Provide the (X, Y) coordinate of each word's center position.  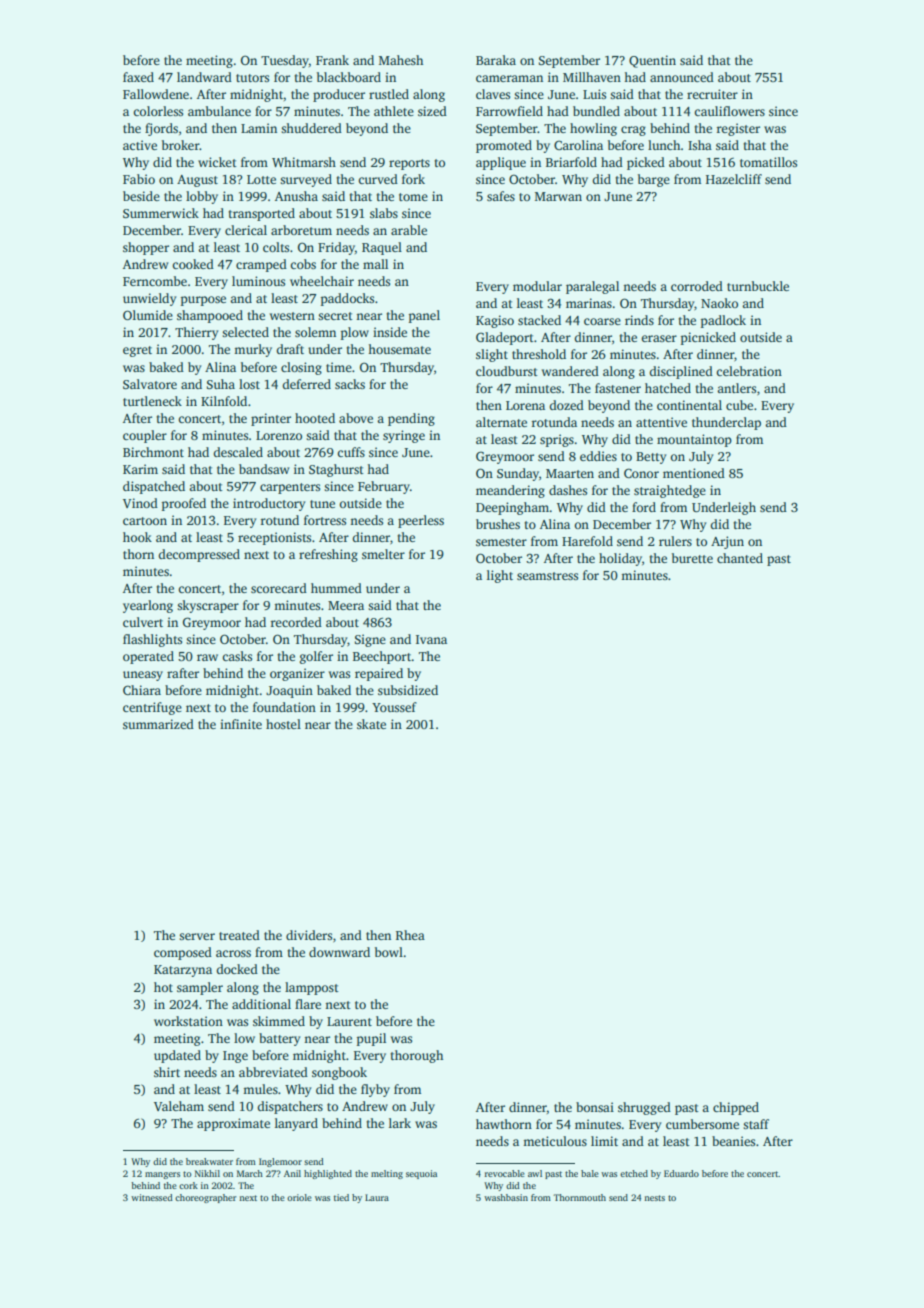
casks (237, 656)
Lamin (259, 128)
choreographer (206, 1198)
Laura (377, 1197)
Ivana (431, 639)
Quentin (652, 61)
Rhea (410, 935)
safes (501, 196)
